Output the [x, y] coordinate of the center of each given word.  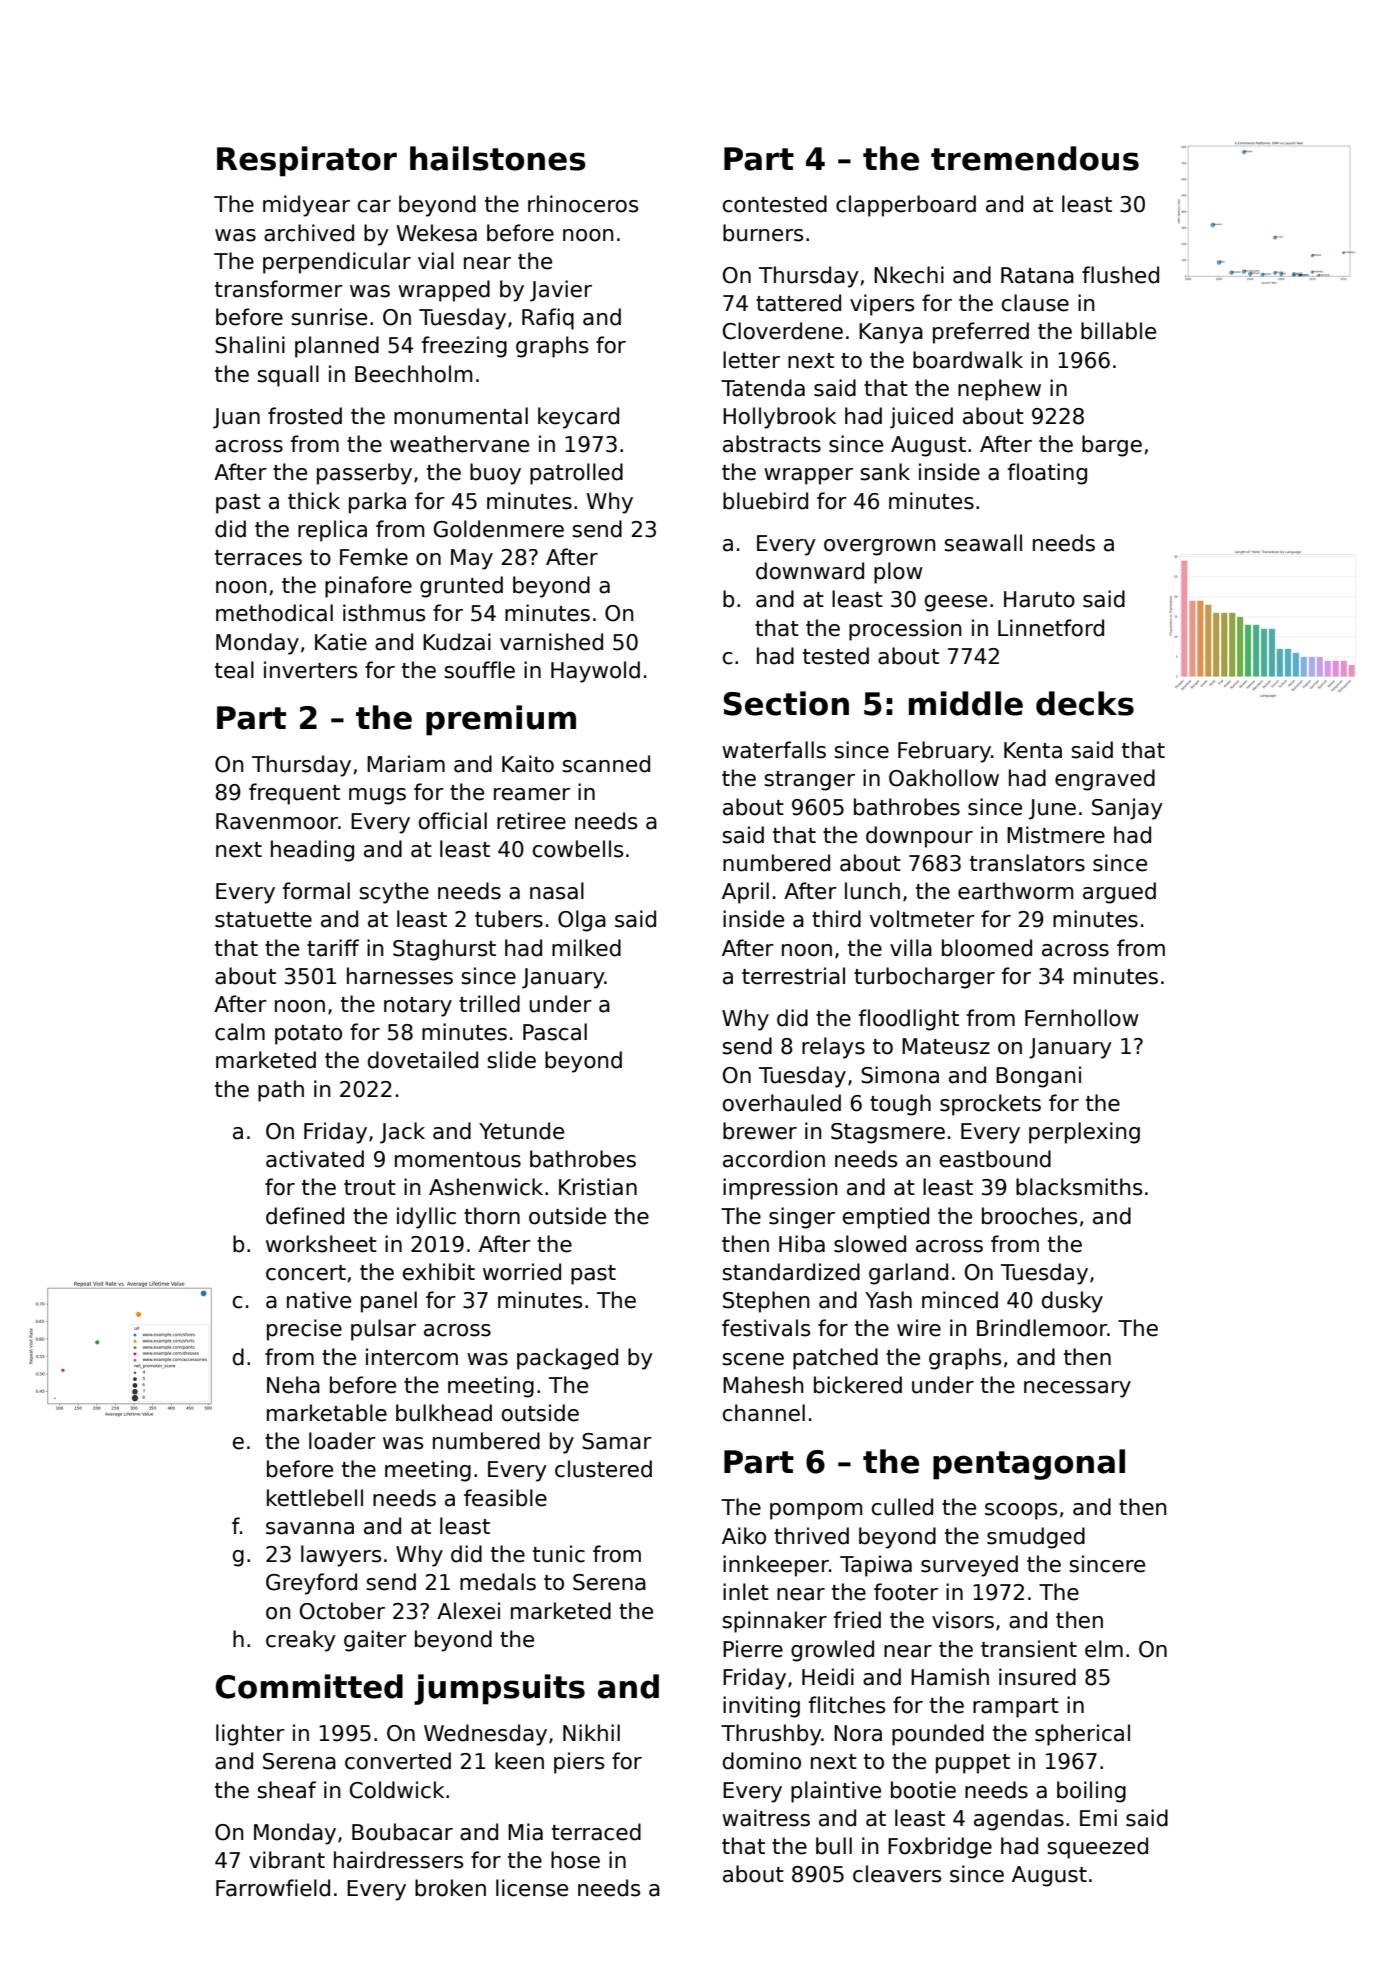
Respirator [307, 161]
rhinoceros [583, 204]
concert [306, 1273]
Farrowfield [273, 1888]
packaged [567, 1359]
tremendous [1035, 158]
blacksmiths [1079, 1187]
